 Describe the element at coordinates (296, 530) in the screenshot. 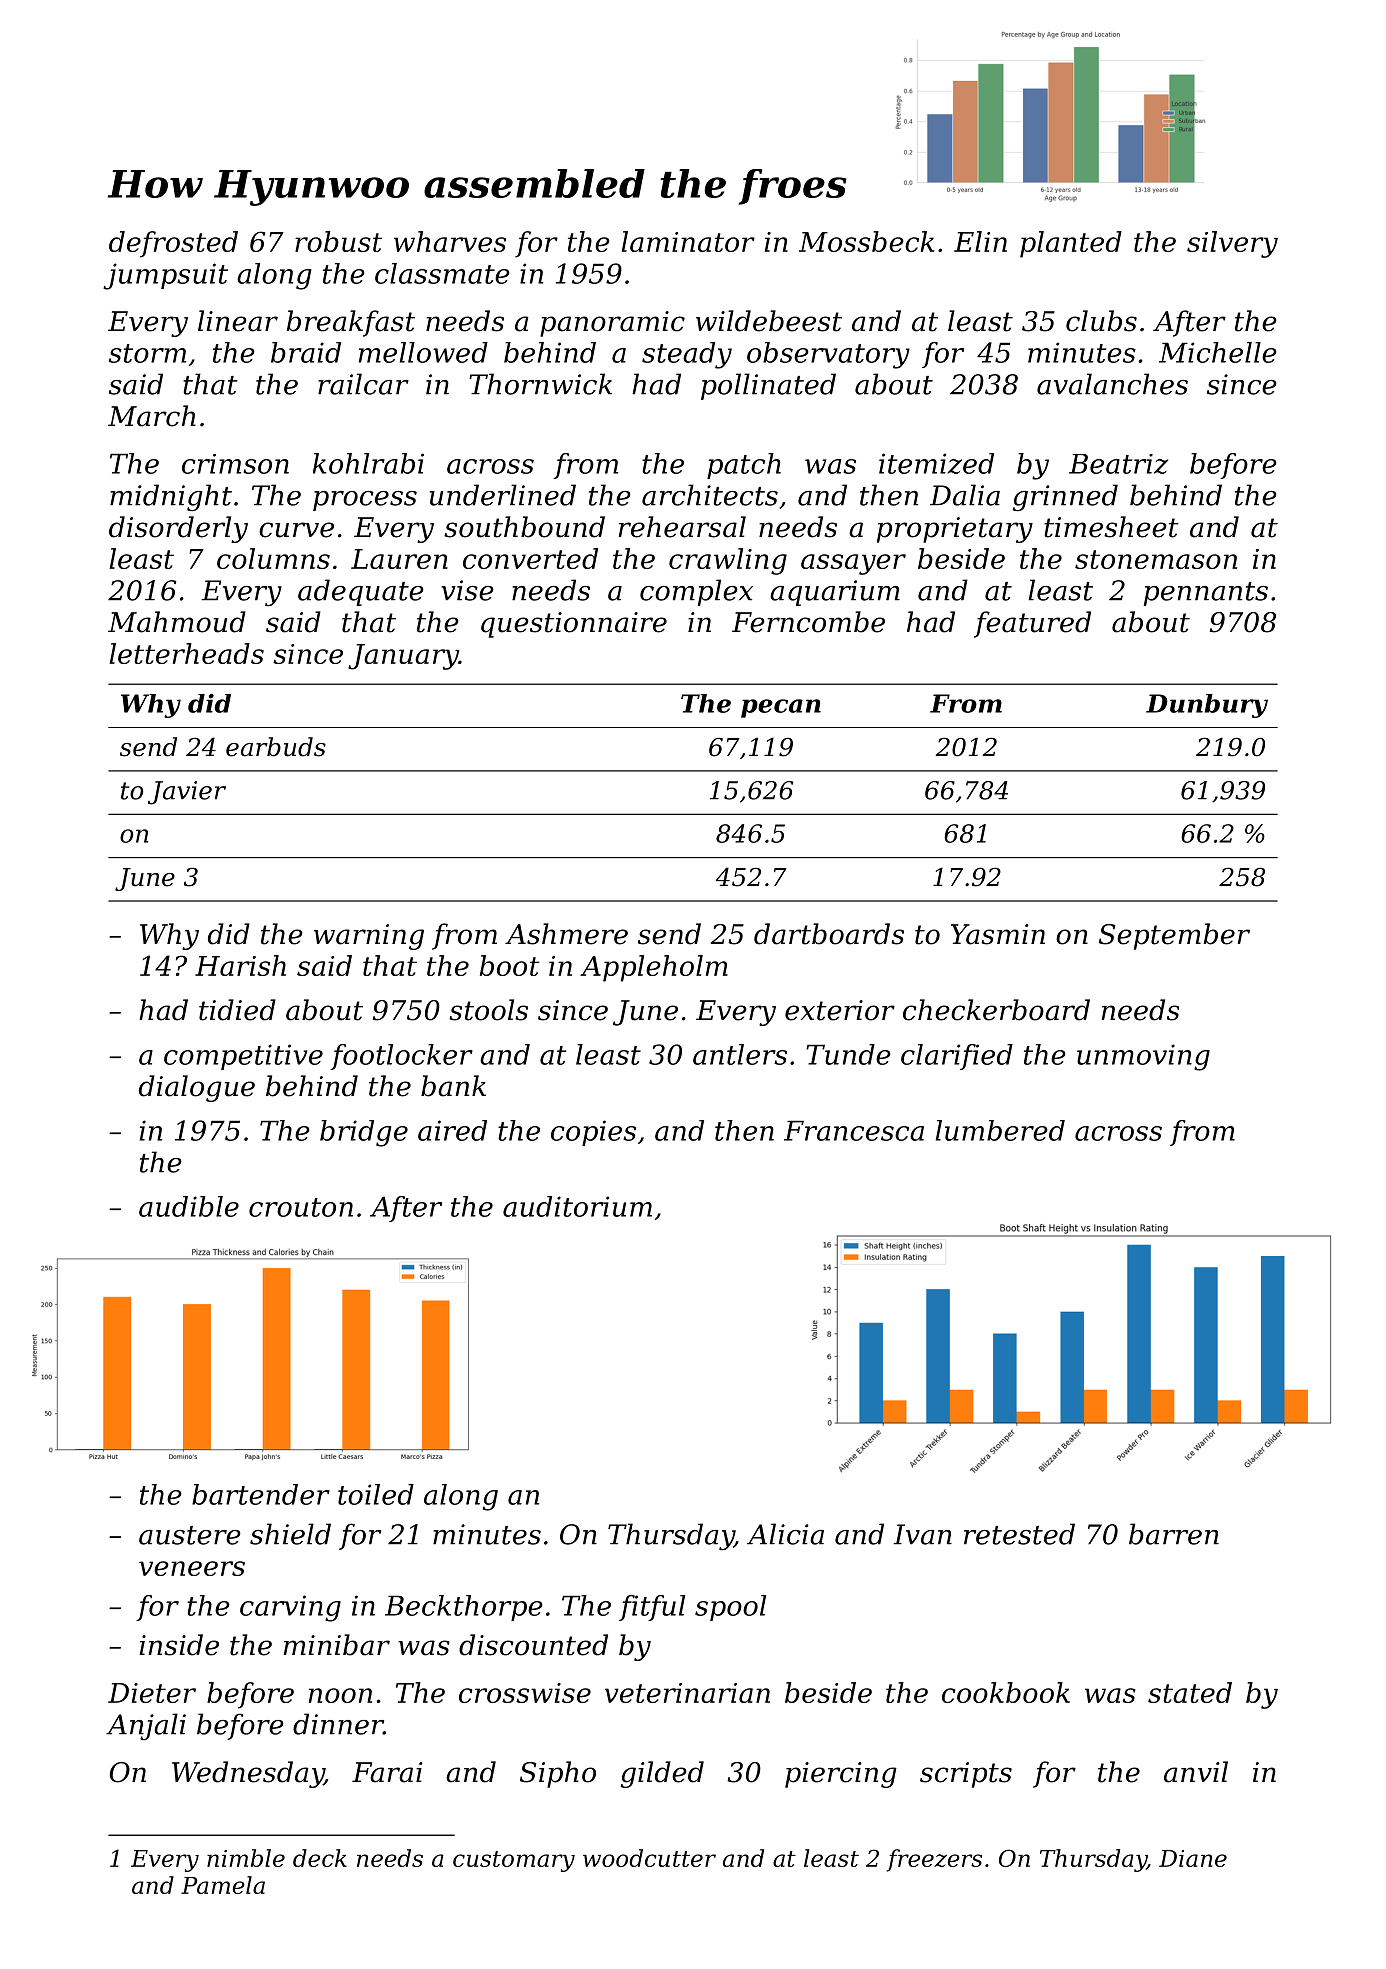

I see `curve` at that location.
